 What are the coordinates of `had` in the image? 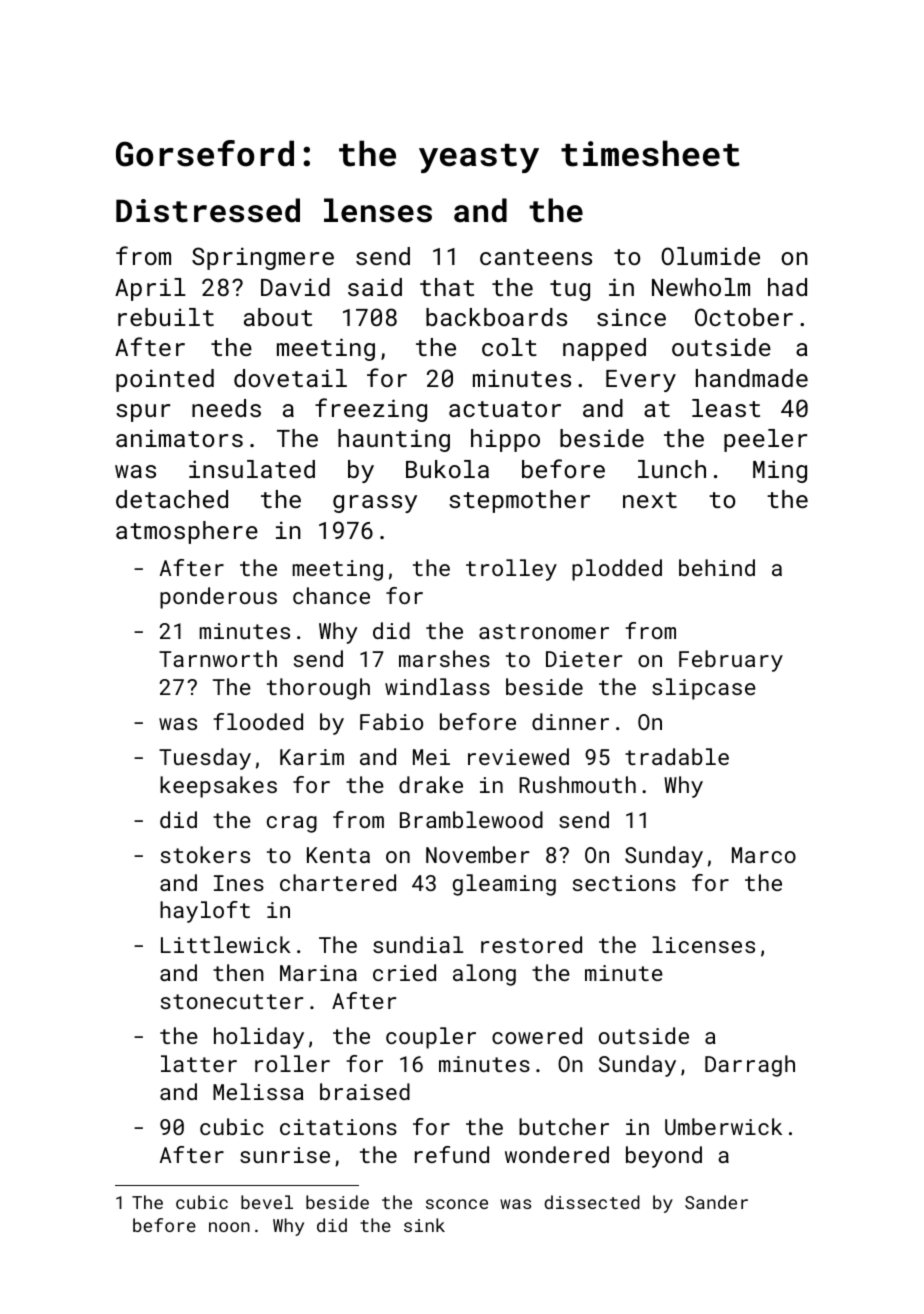 It's located at (787, 287).
